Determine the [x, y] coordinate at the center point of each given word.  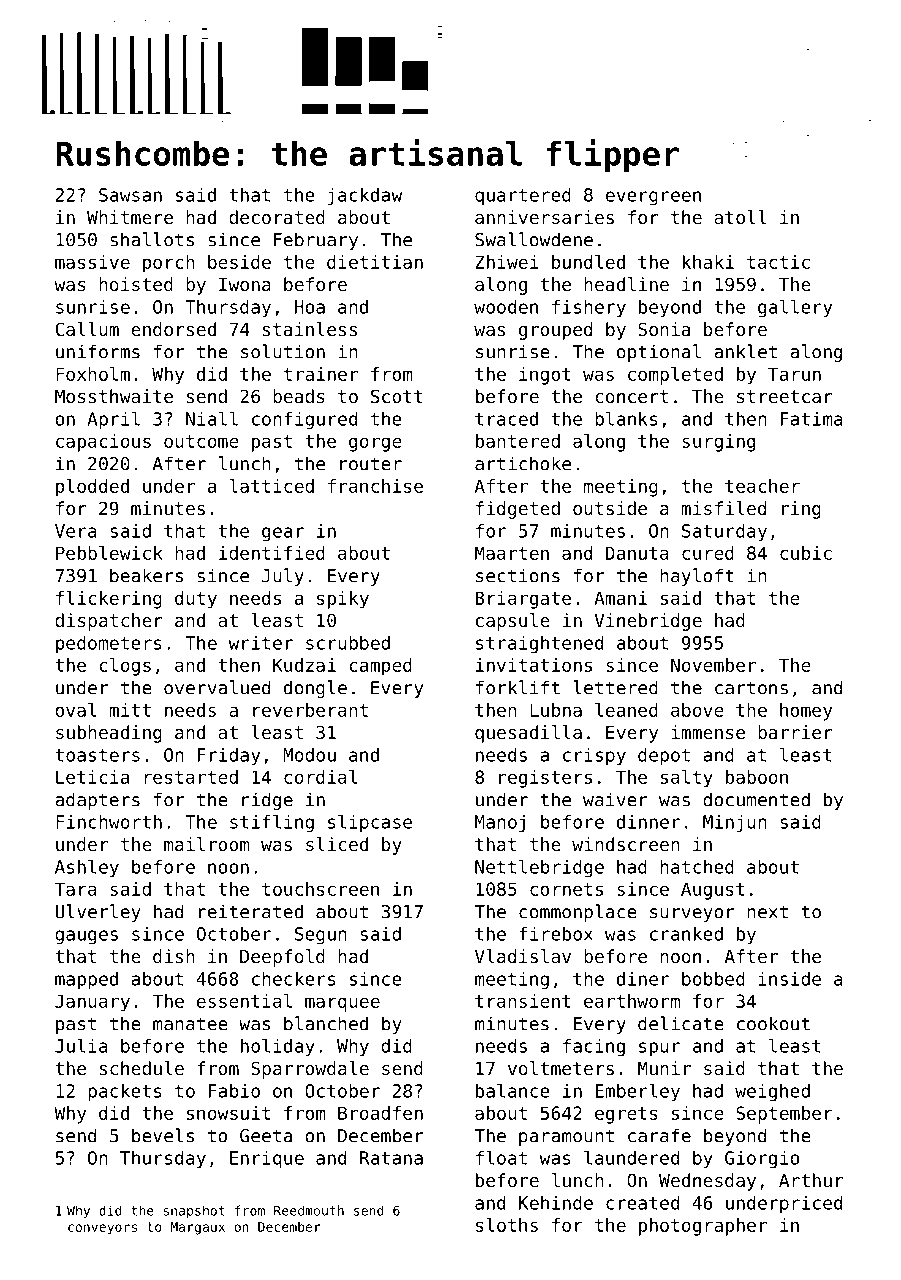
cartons [751, 688]
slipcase [370, 823]
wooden [506, 307]
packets [125, 1093]
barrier [795, 732]
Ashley [87, 868]
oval [75, 710]
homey [806, 712]
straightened [539, 645]
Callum [87, 329]
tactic [778, 262]
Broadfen [380, 1113]
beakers [146, 575]
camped [380, 667]
